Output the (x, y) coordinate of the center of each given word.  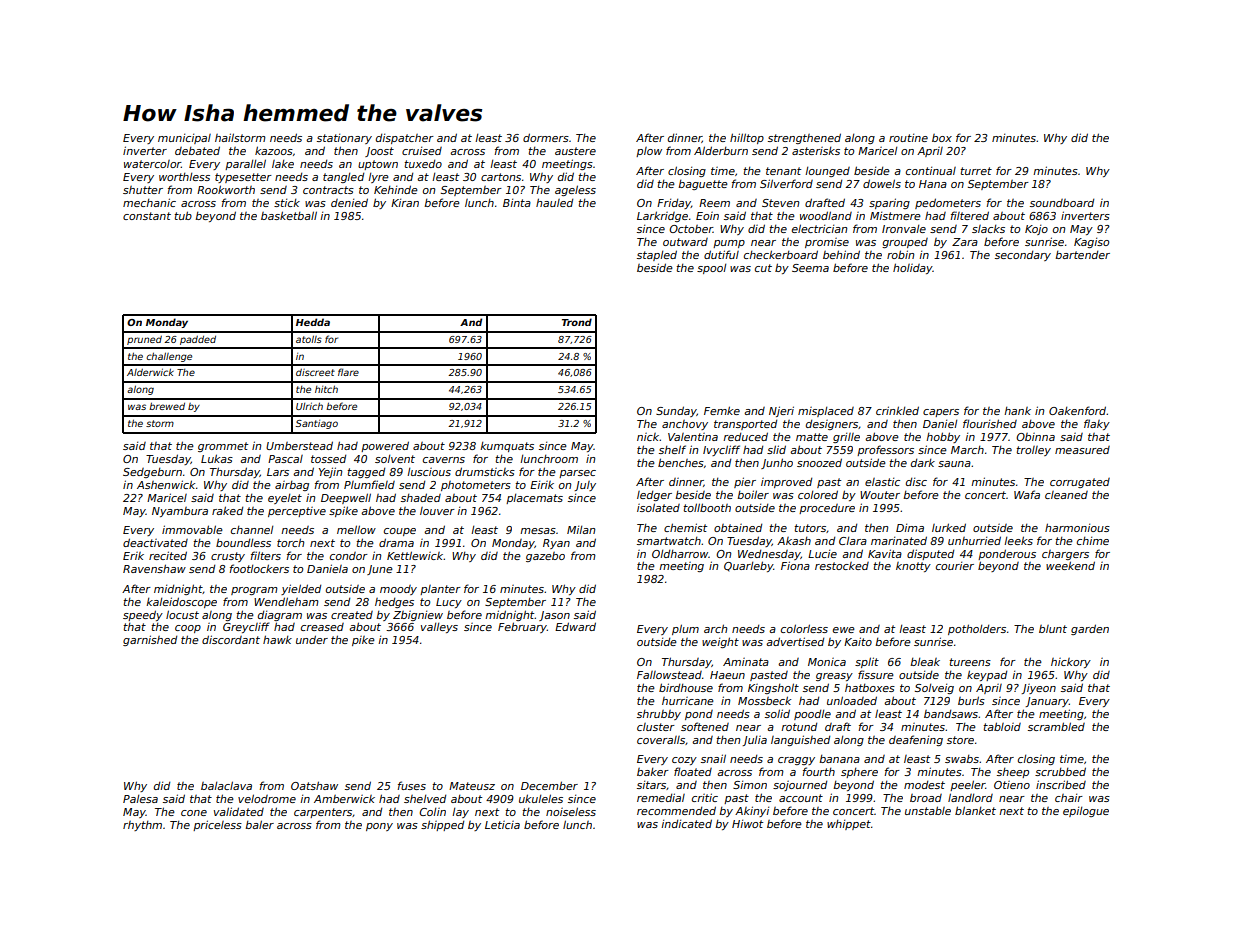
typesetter (243, 178)
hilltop (747, 138)
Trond (577, 322)
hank (1017, 410)
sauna (954, 464)
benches (681, 462)
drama (396, 542)
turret (976, 171)
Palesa (140, 798)
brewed (167, 406)
